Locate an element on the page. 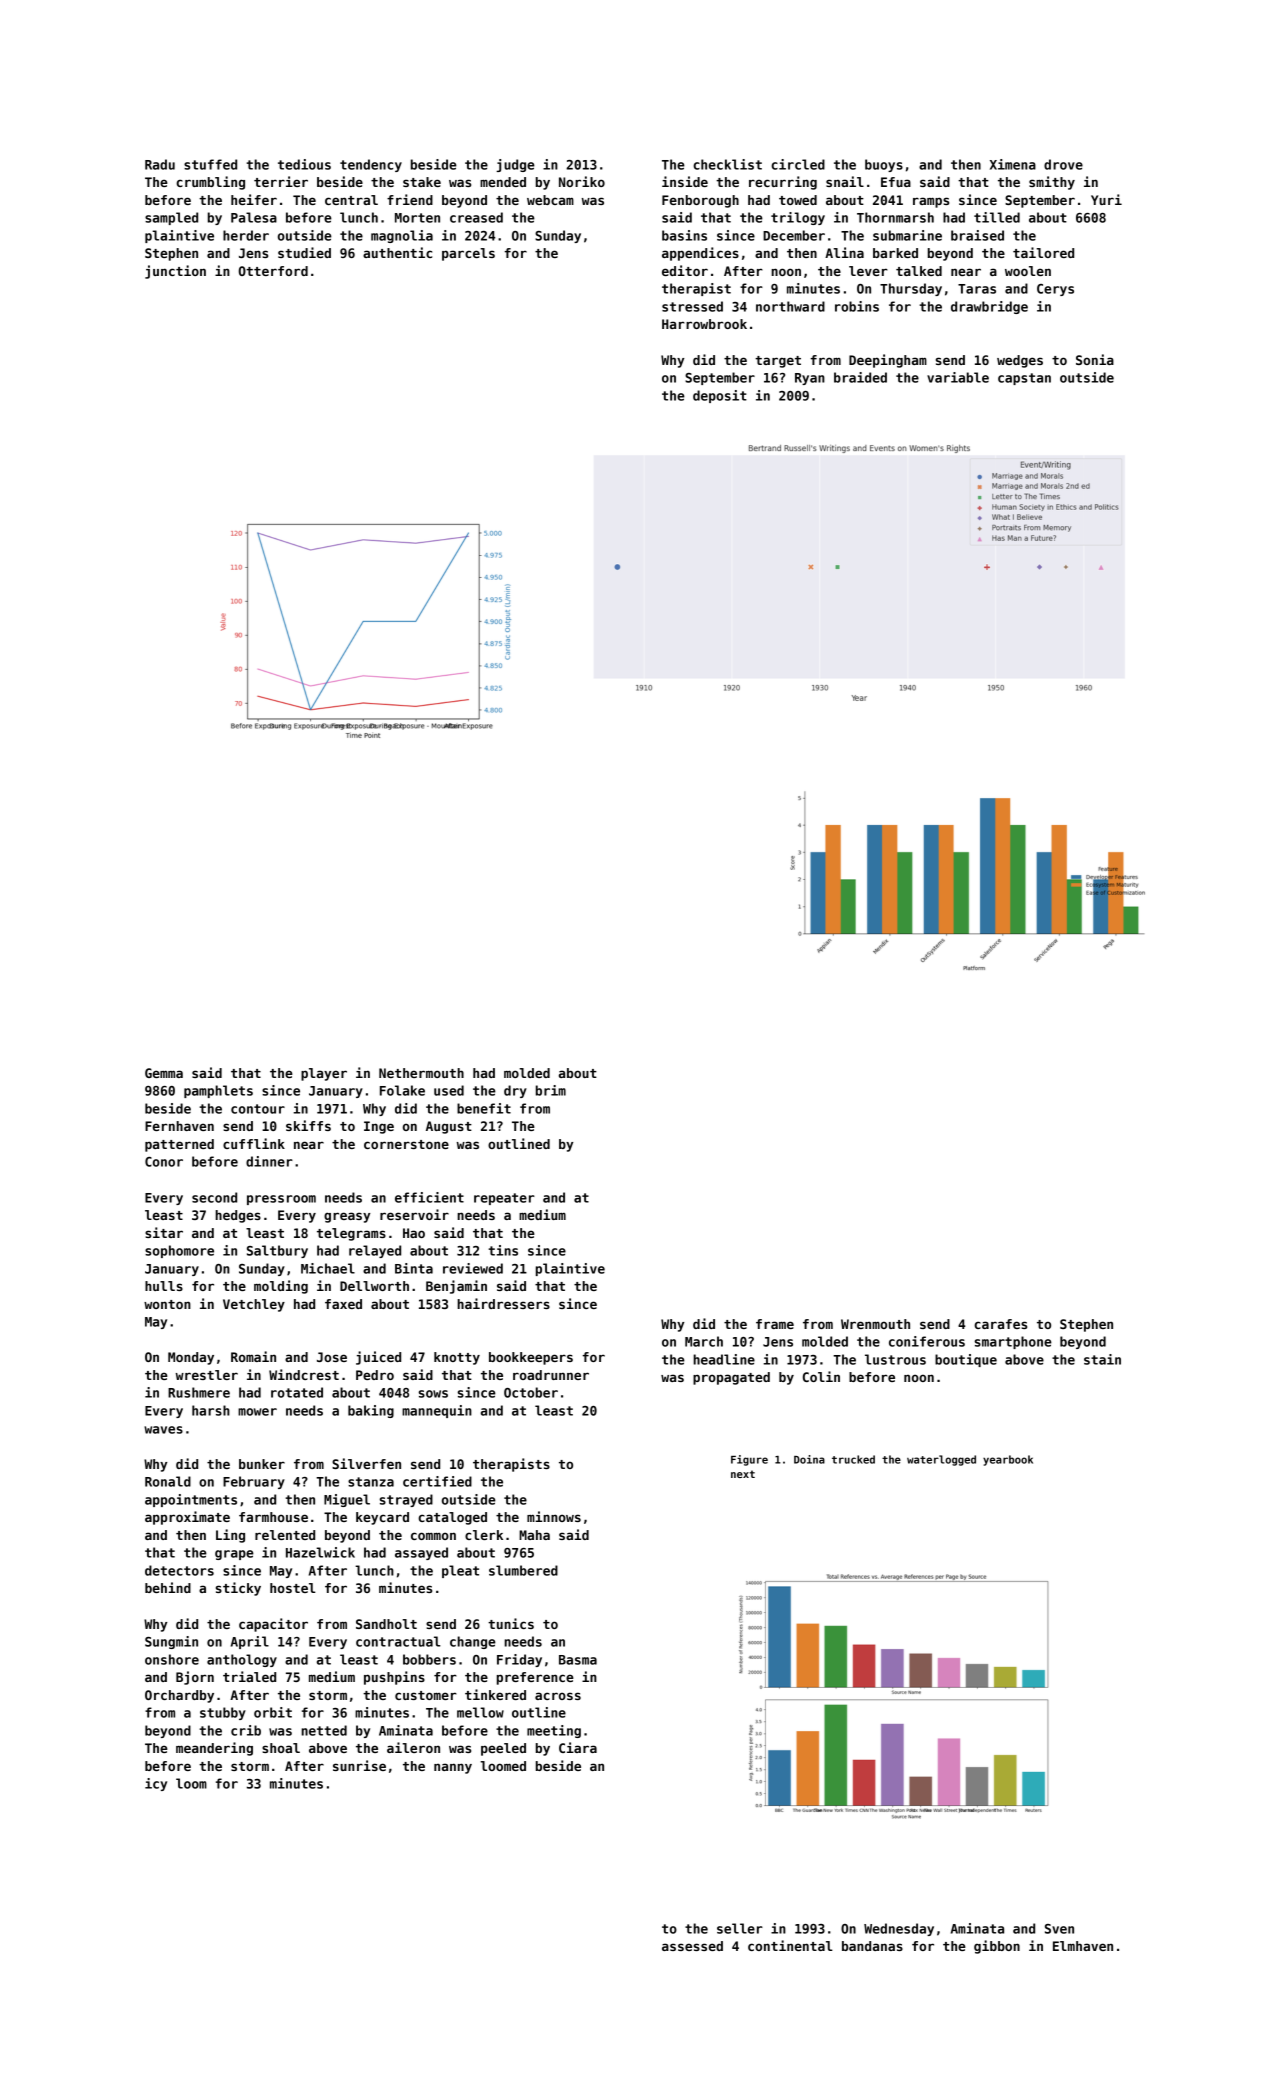 The width and height of the document is (1270, 2092). Harrowbrook is located at coordinates (704, 324).
